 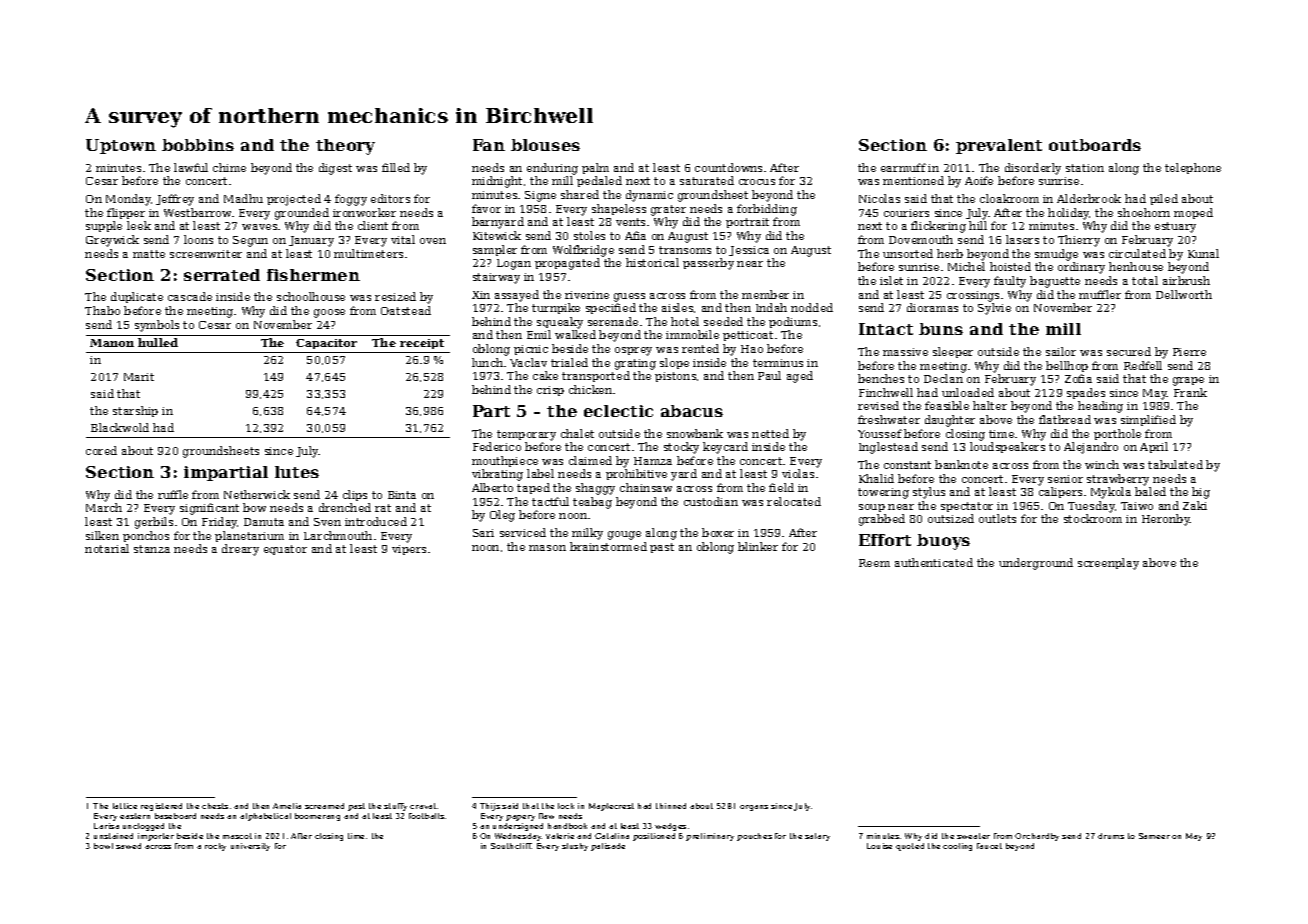 What do you see at coordinates (406, 310) in the page?
I see `Oatstead` at bounding box center [406, 310].
